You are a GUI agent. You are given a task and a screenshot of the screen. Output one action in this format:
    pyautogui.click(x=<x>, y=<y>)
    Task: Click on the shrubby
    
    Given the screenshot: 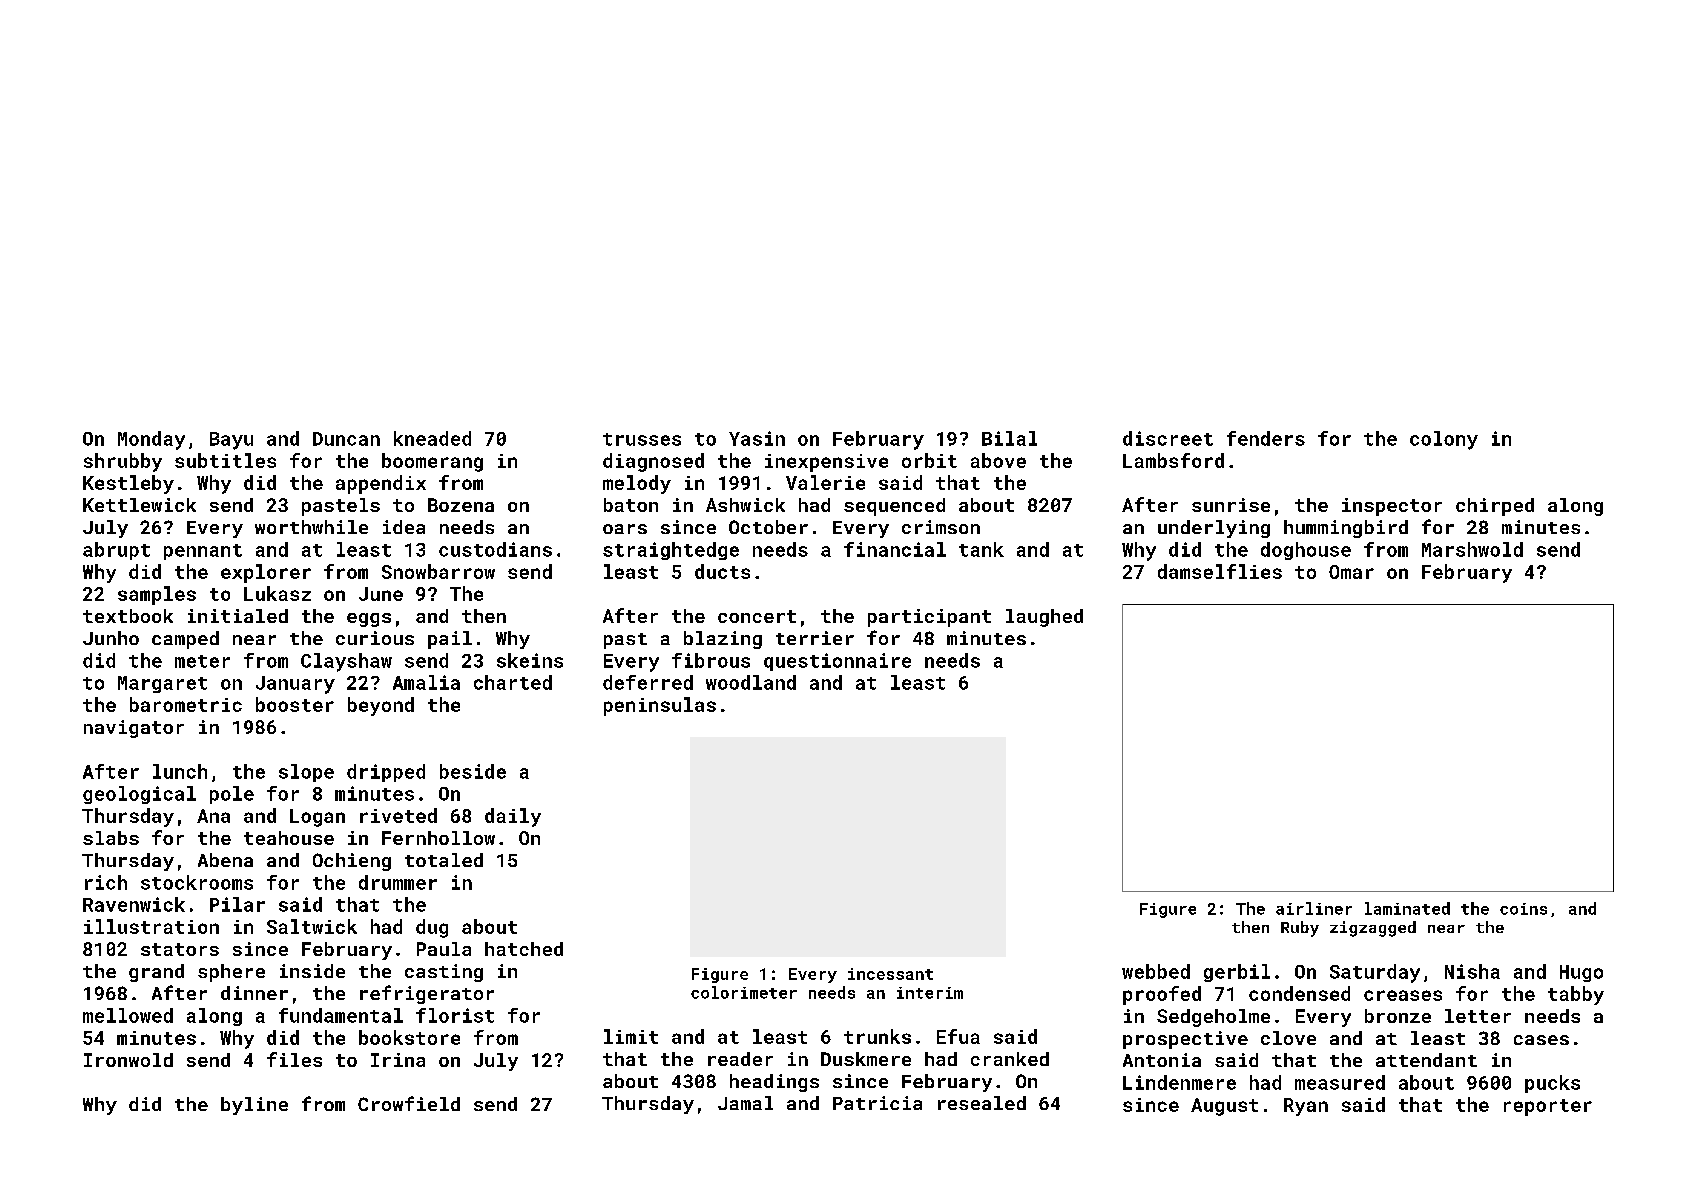 What is the action you would take?
    pyautogui.click(x=123, y=462)
